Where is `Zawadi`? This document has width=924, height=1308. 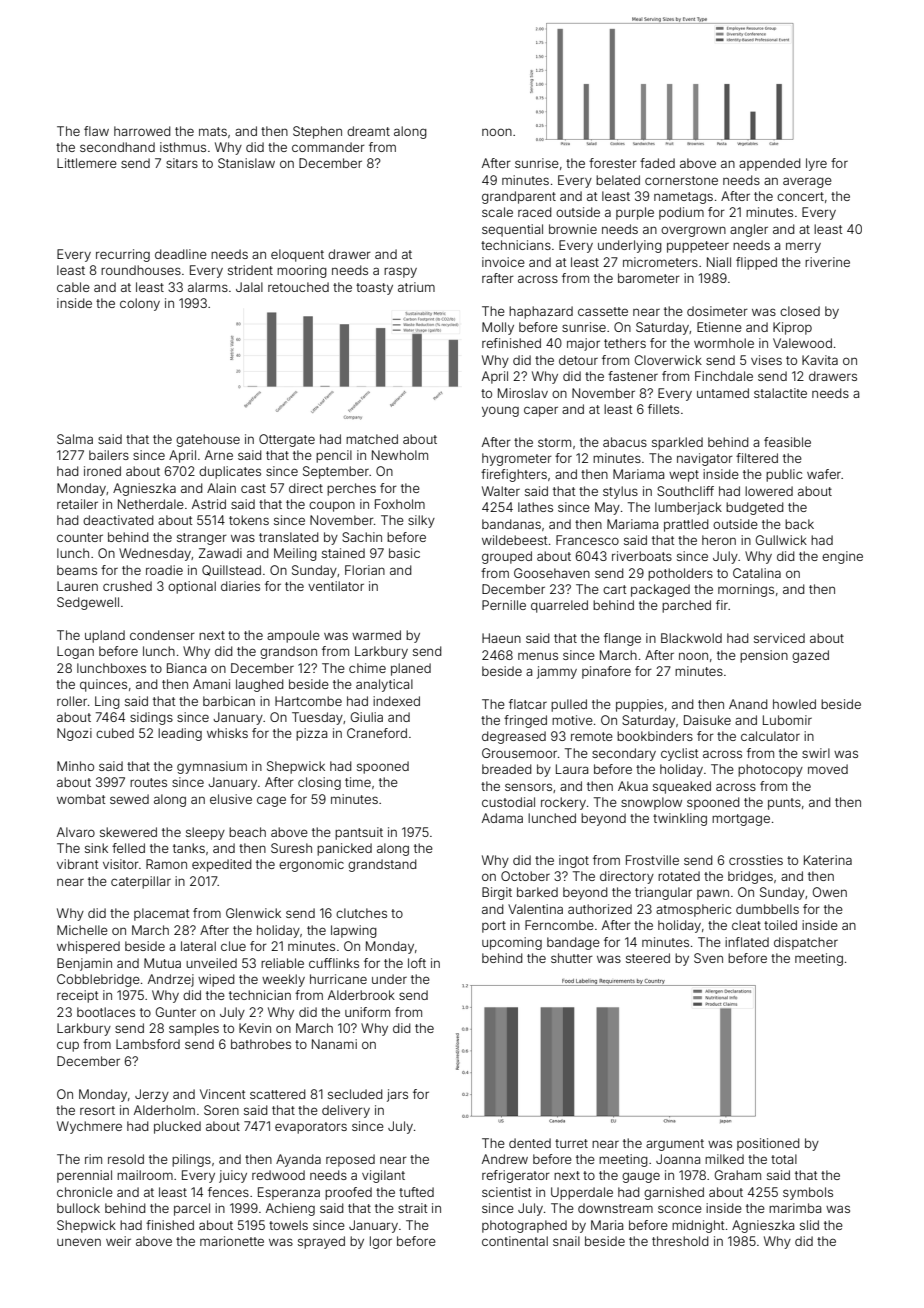 Zawadi is located at coordinates (220, 553).
